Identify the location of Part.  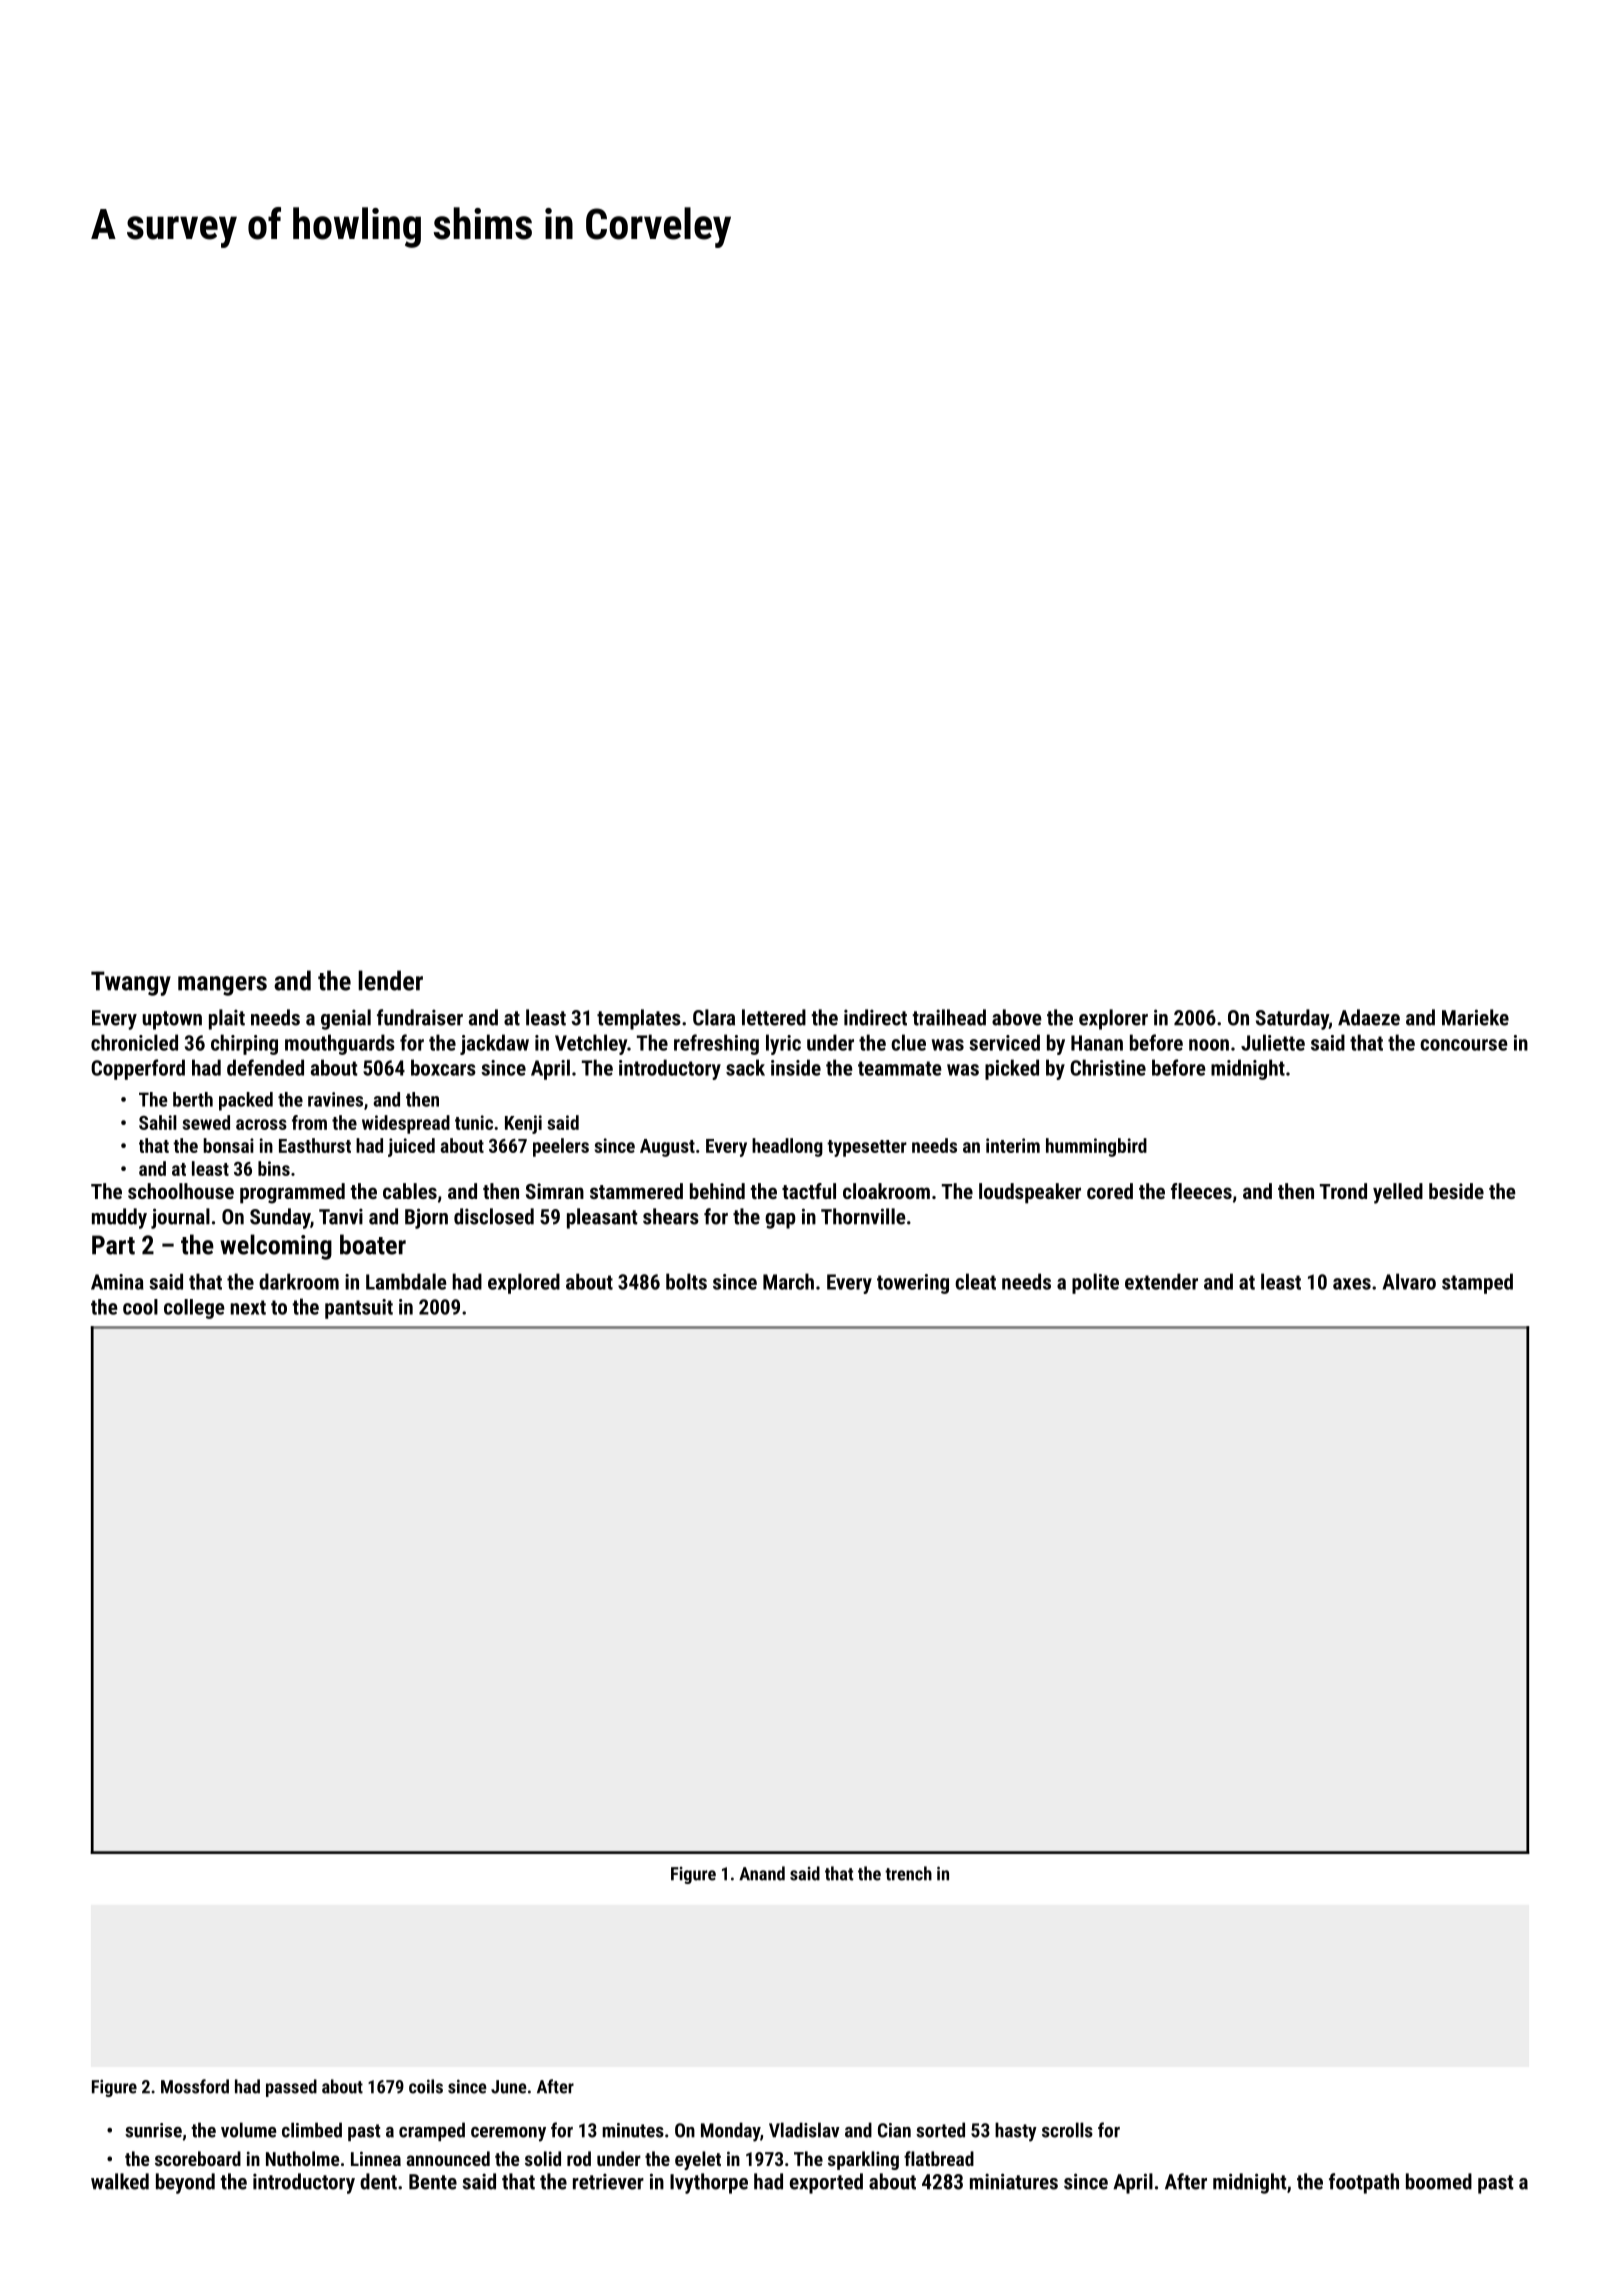
(113, 1245).
